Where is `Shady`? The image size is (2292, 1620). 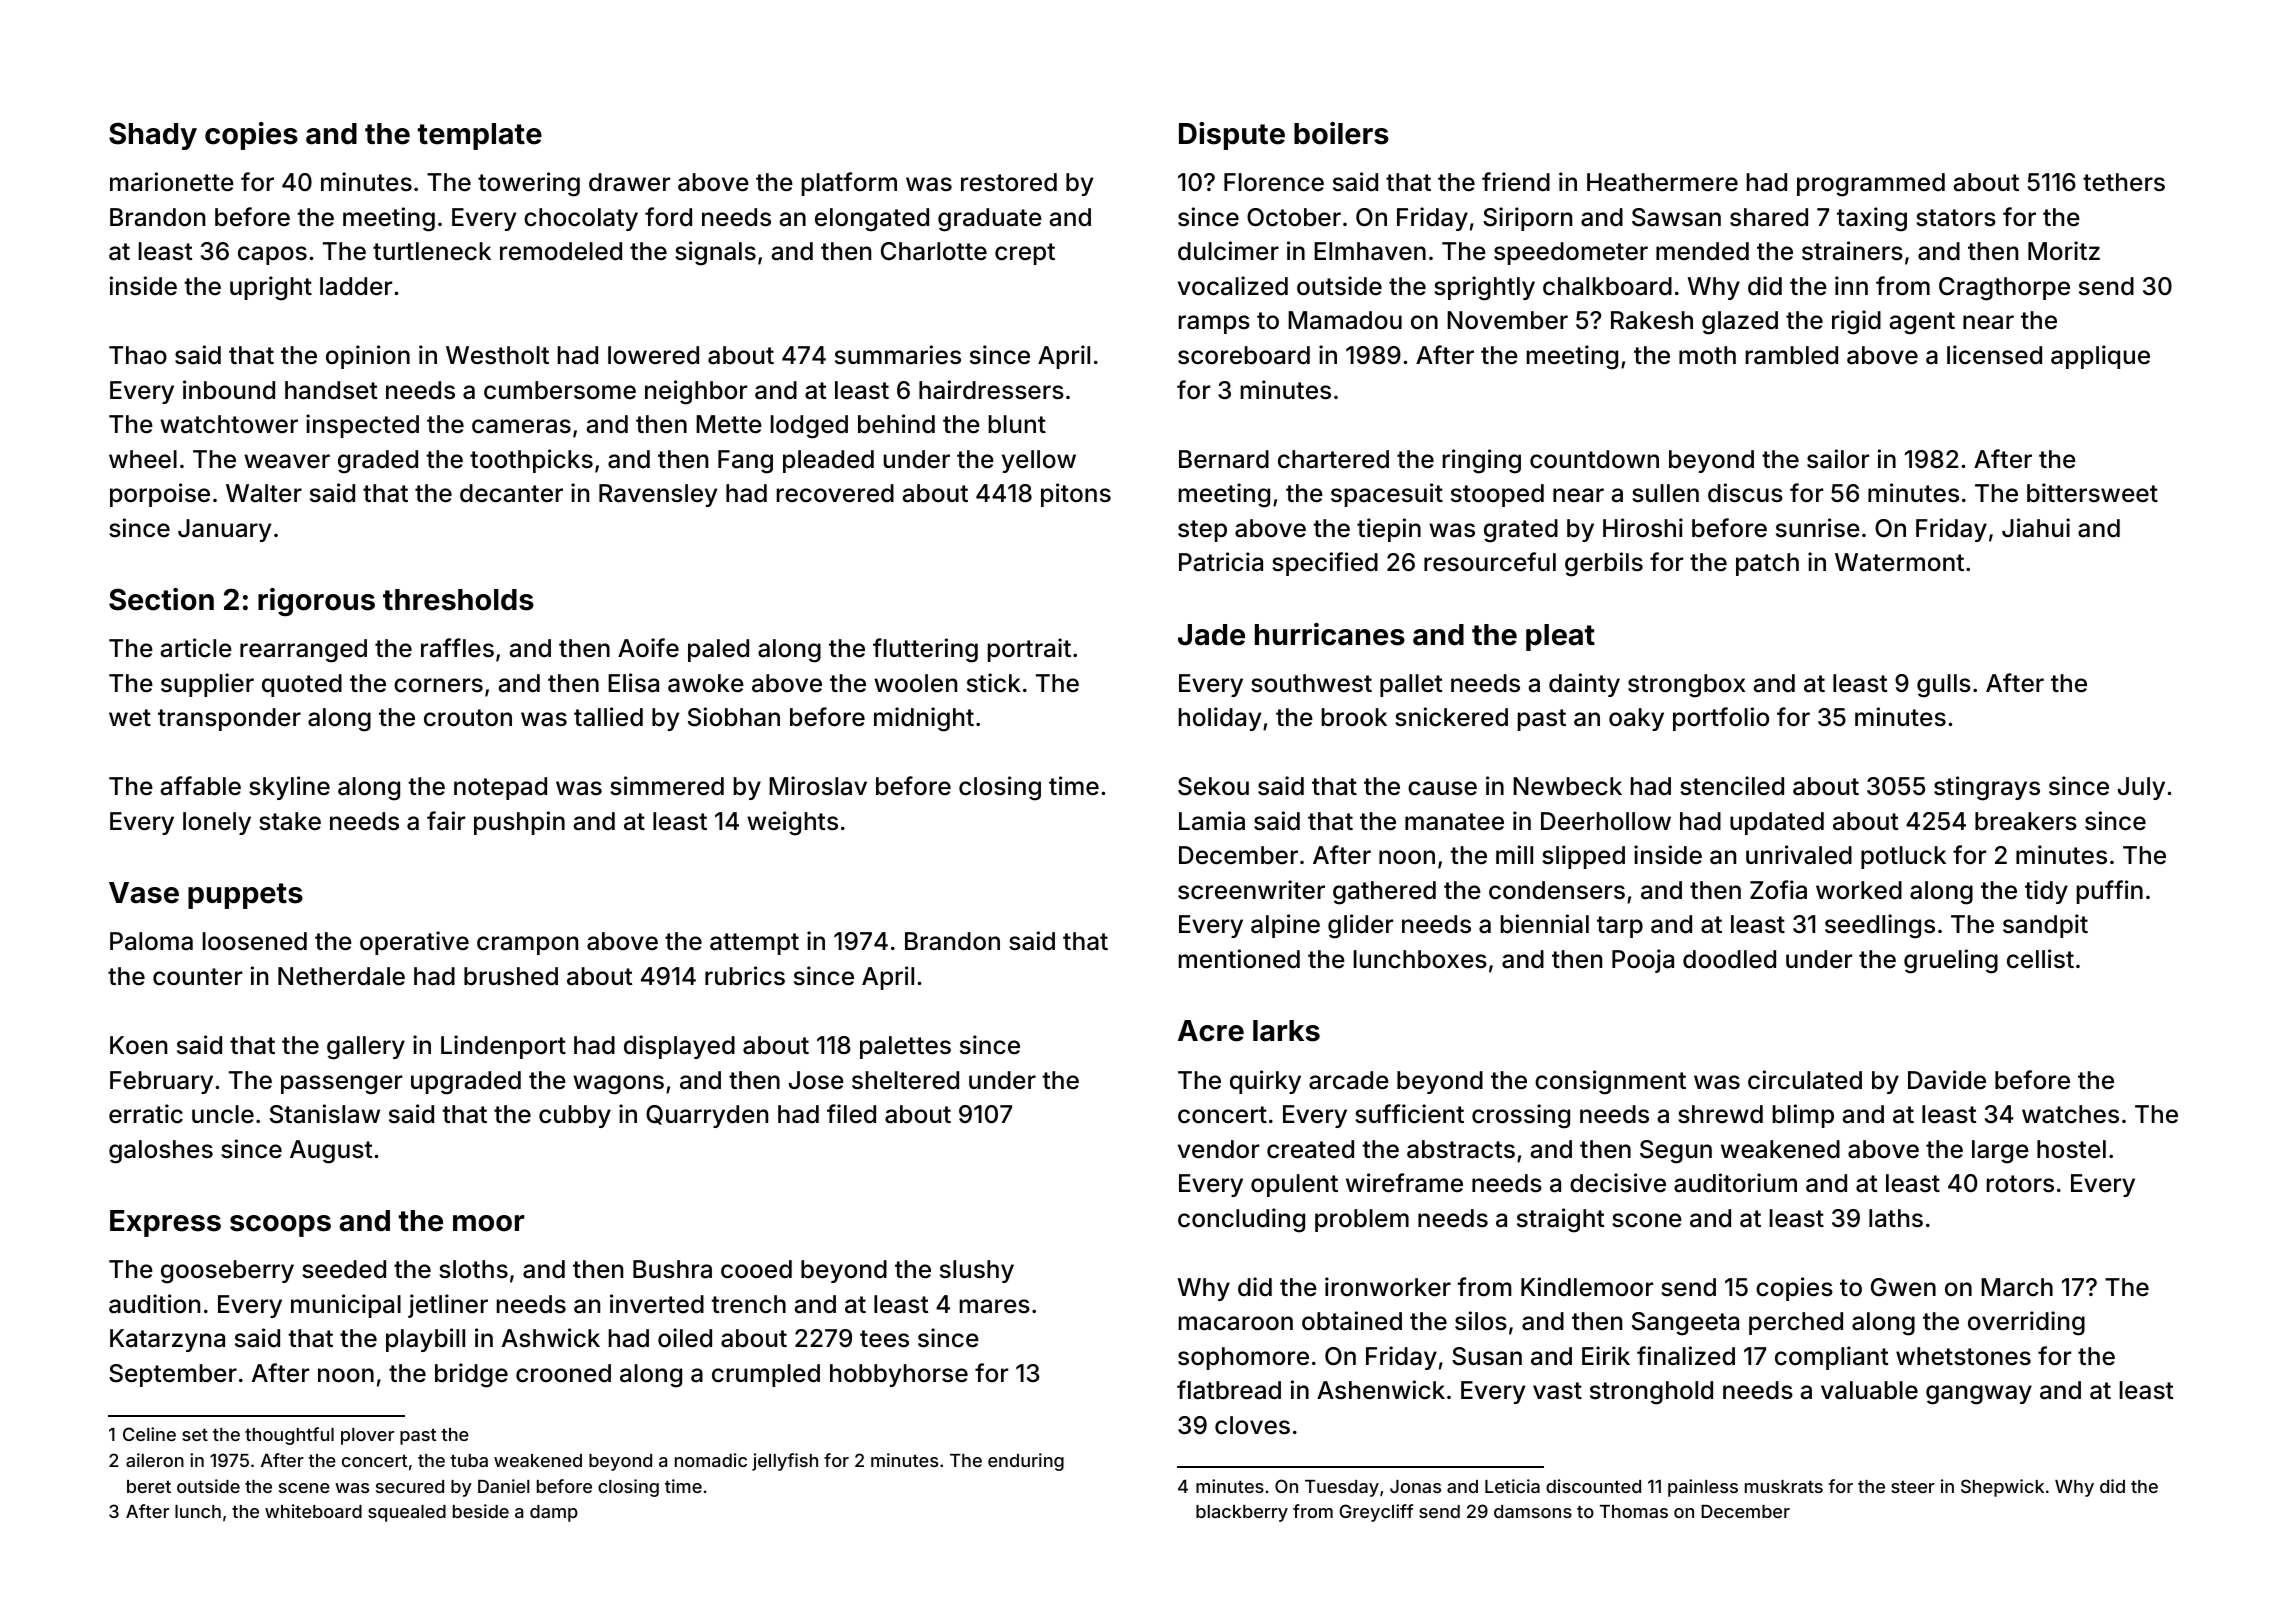
Shady is located at coordinates (153, 136).
